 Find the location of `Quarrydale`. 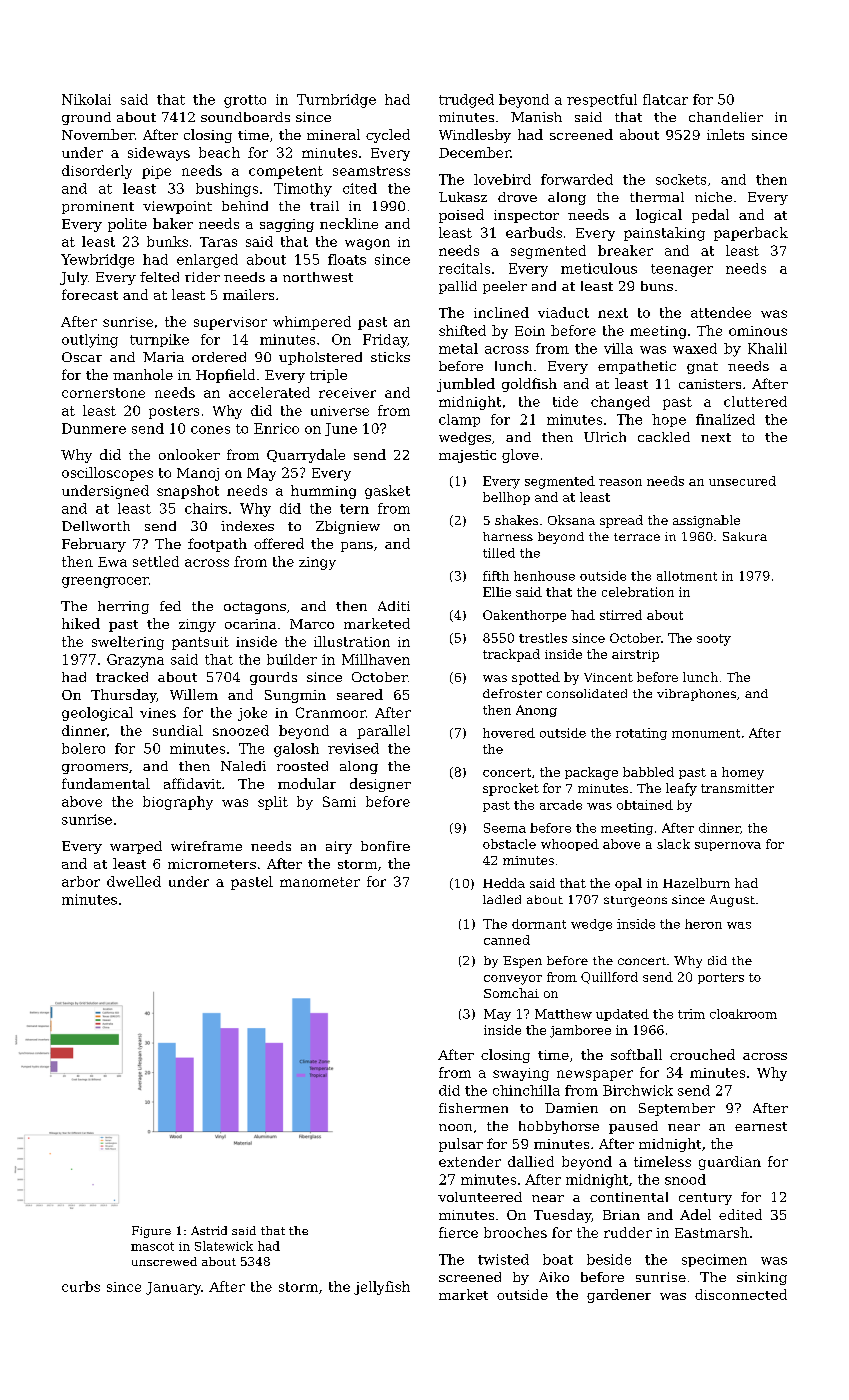

Quarrydale is located at coordinates (306, 456).
